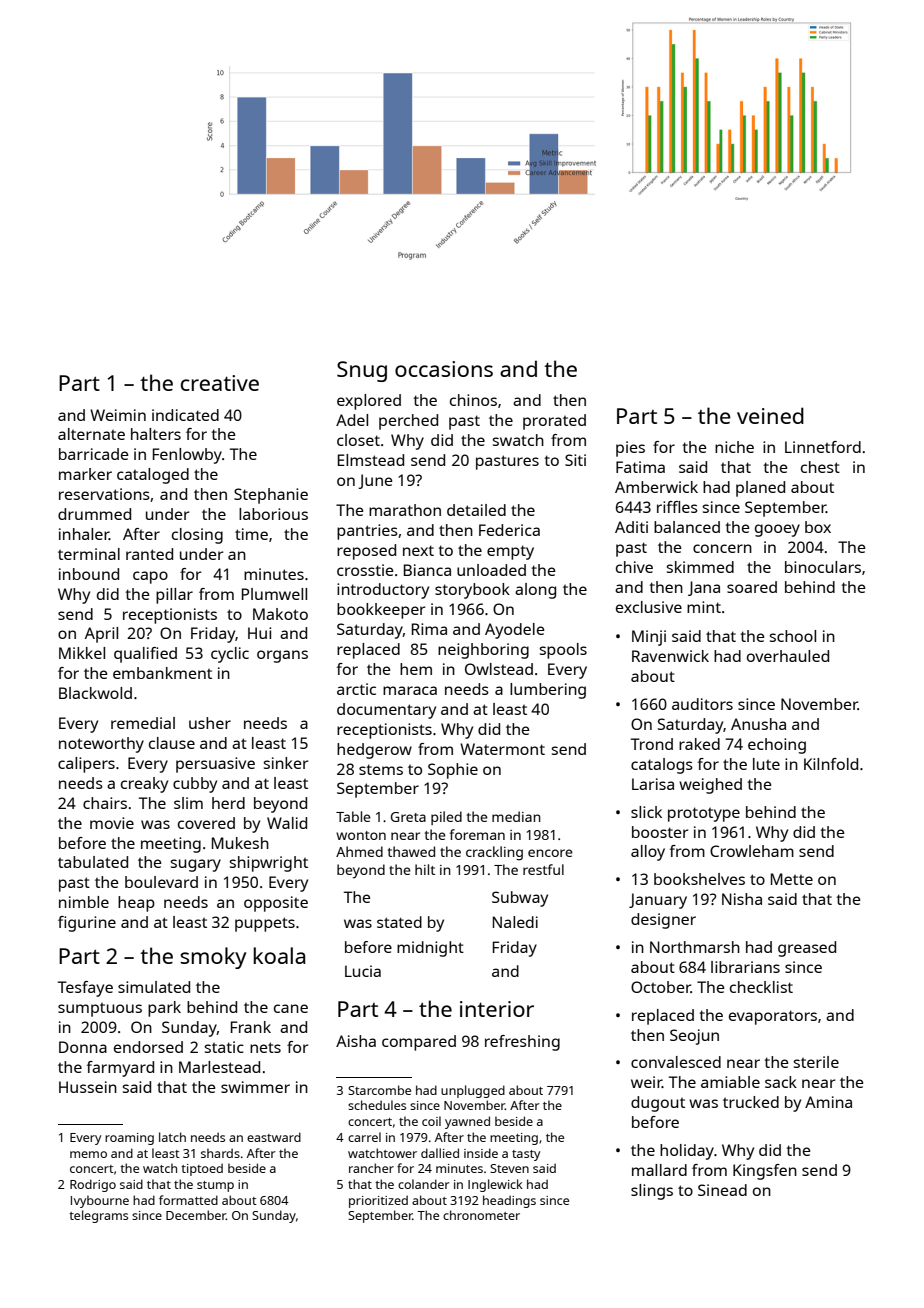  I want to click on Owlstead, so click(499, 669).
